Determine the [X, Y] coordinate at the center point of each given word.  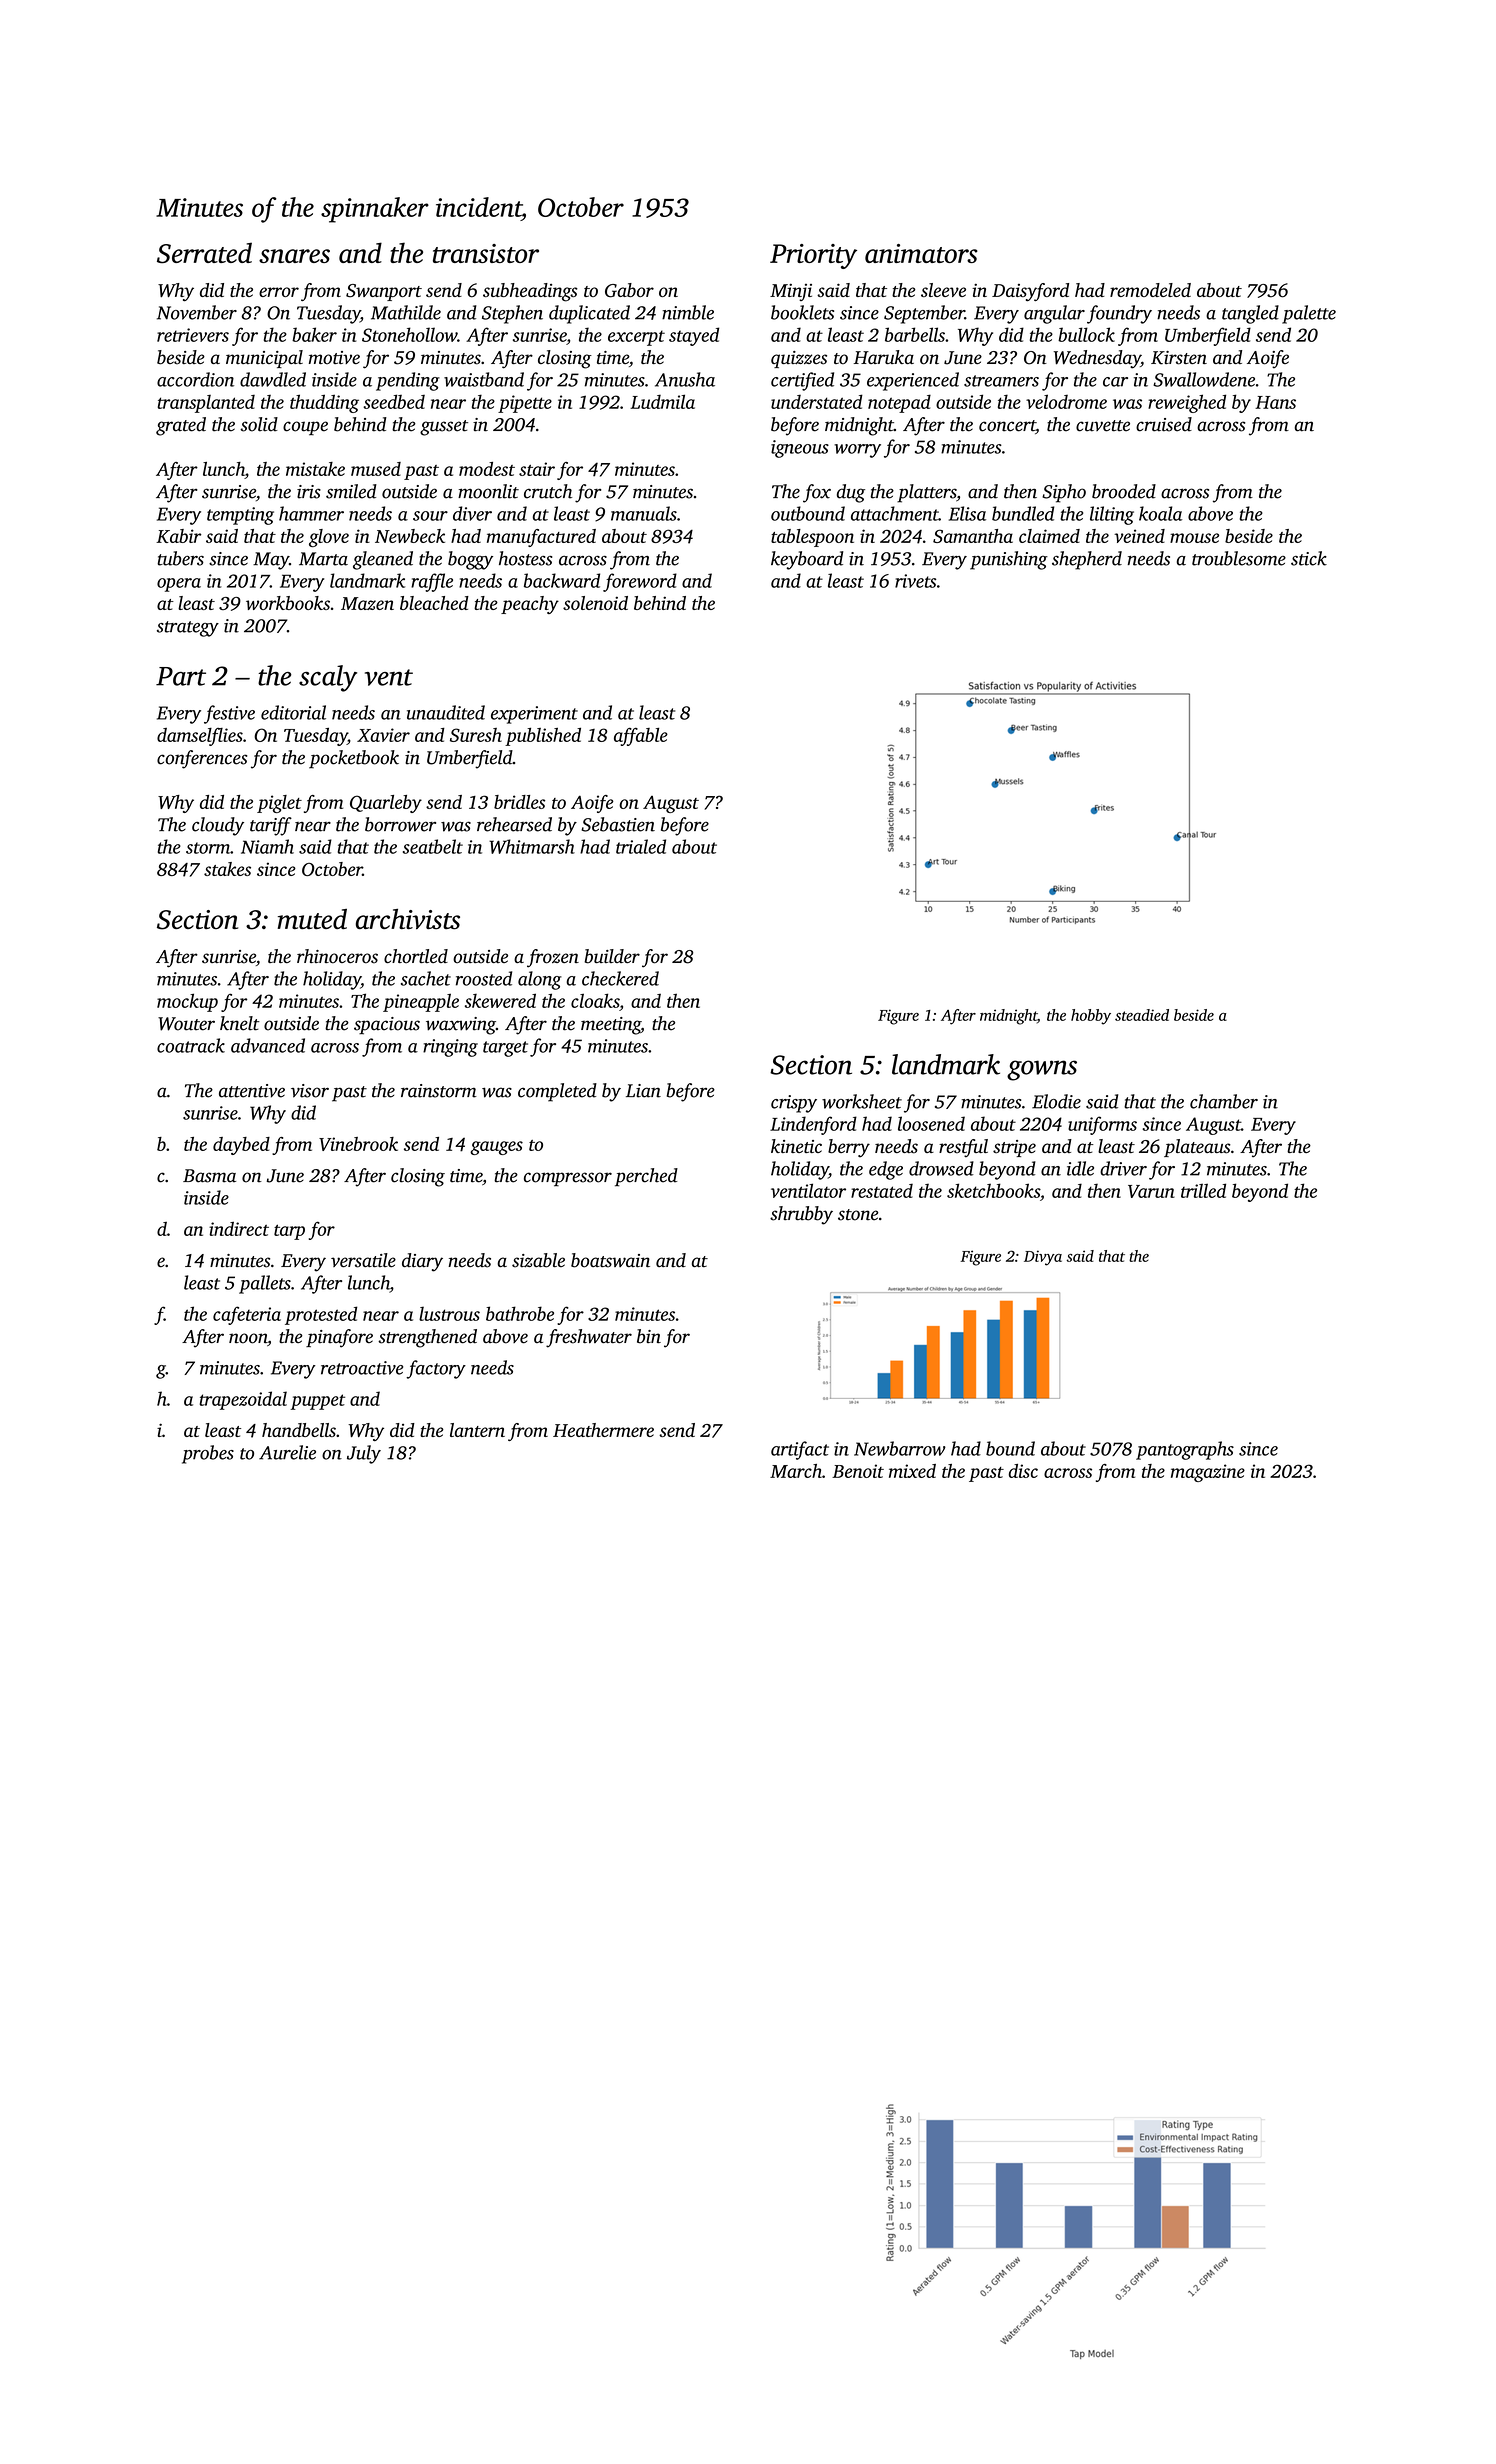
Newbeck [410, 536]
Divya [1043, 1258]
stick [1309, 558]
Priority [813, 256]
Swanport [384, 292]
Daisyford [1030, 292]
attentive [252, 1091]
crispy [794, 1104]
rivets [915, 581]
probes [208, 1454]
